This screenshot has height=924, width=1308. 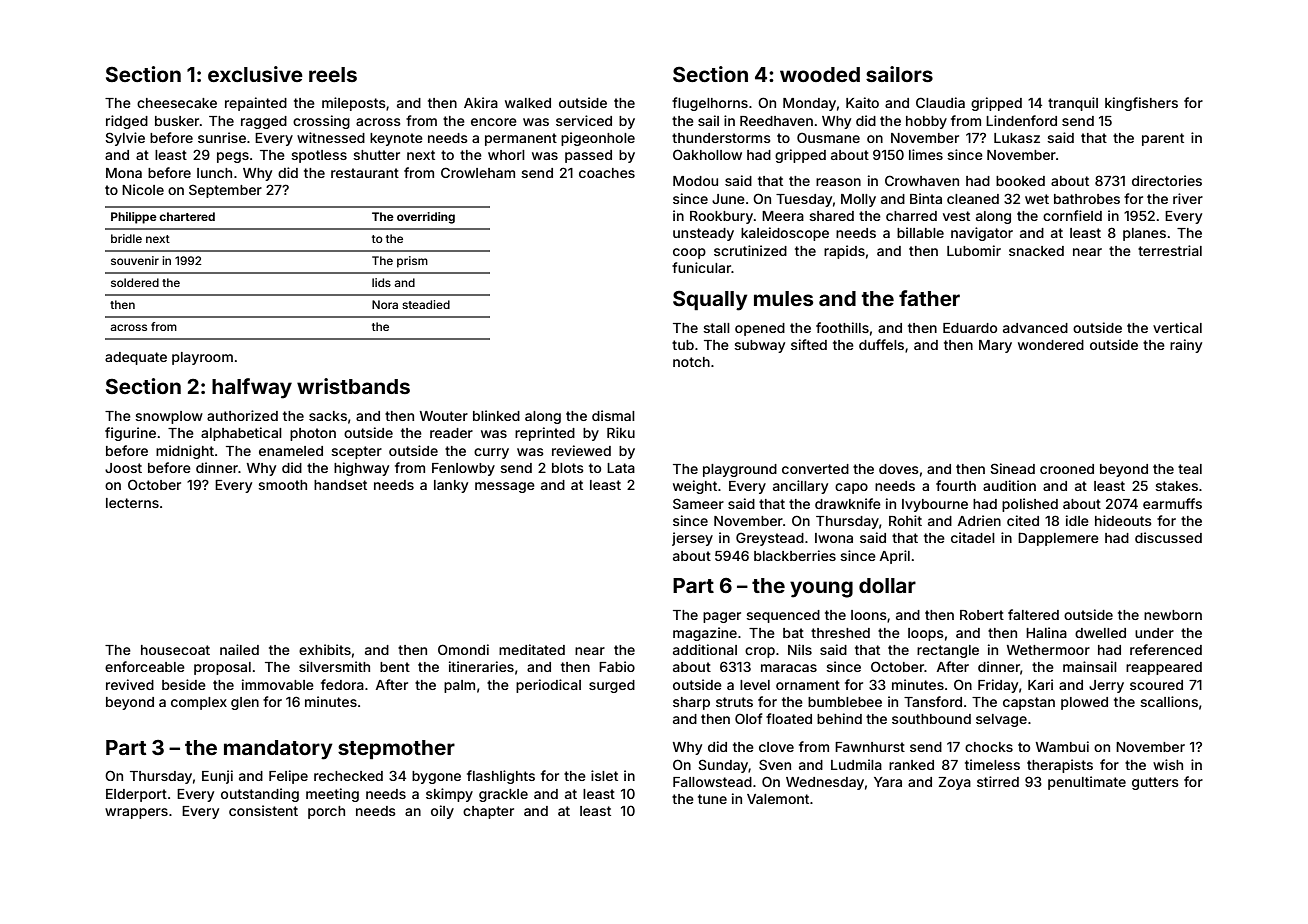 What do you see at coordinates (820, 74) in the screenshot?
I see `wooded` at bounding box center [820, 74].
